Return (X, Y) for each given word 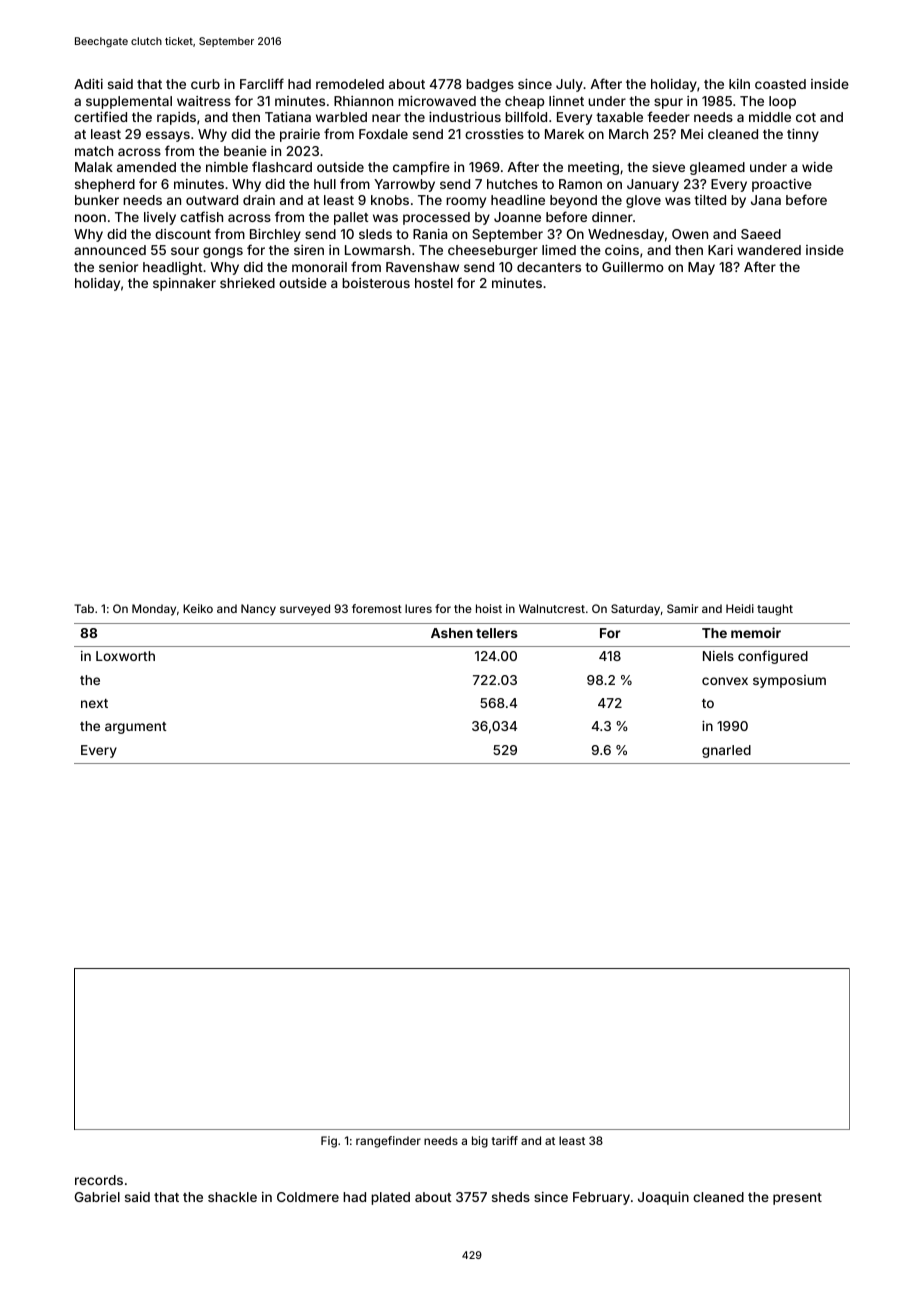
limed (559, 250)
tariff (505, 1140)
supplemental (129, 102)
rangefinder (388, 1142)
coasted (780, 84)
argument (135, 728)
